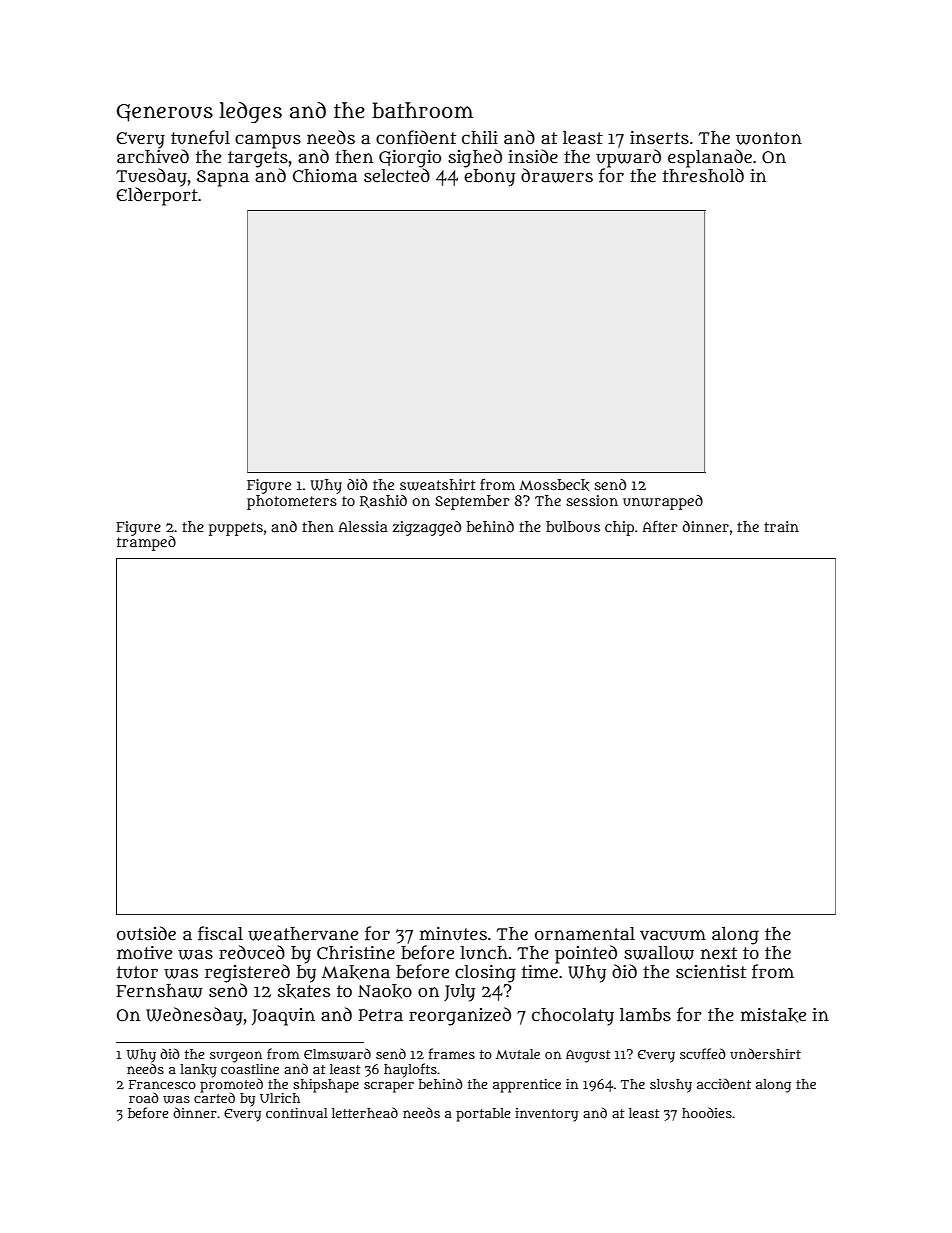 The width and height of the image is (952, 1233). Describe the element at coordinates (363, 526) in the image. I see `Alessia` at that location.
